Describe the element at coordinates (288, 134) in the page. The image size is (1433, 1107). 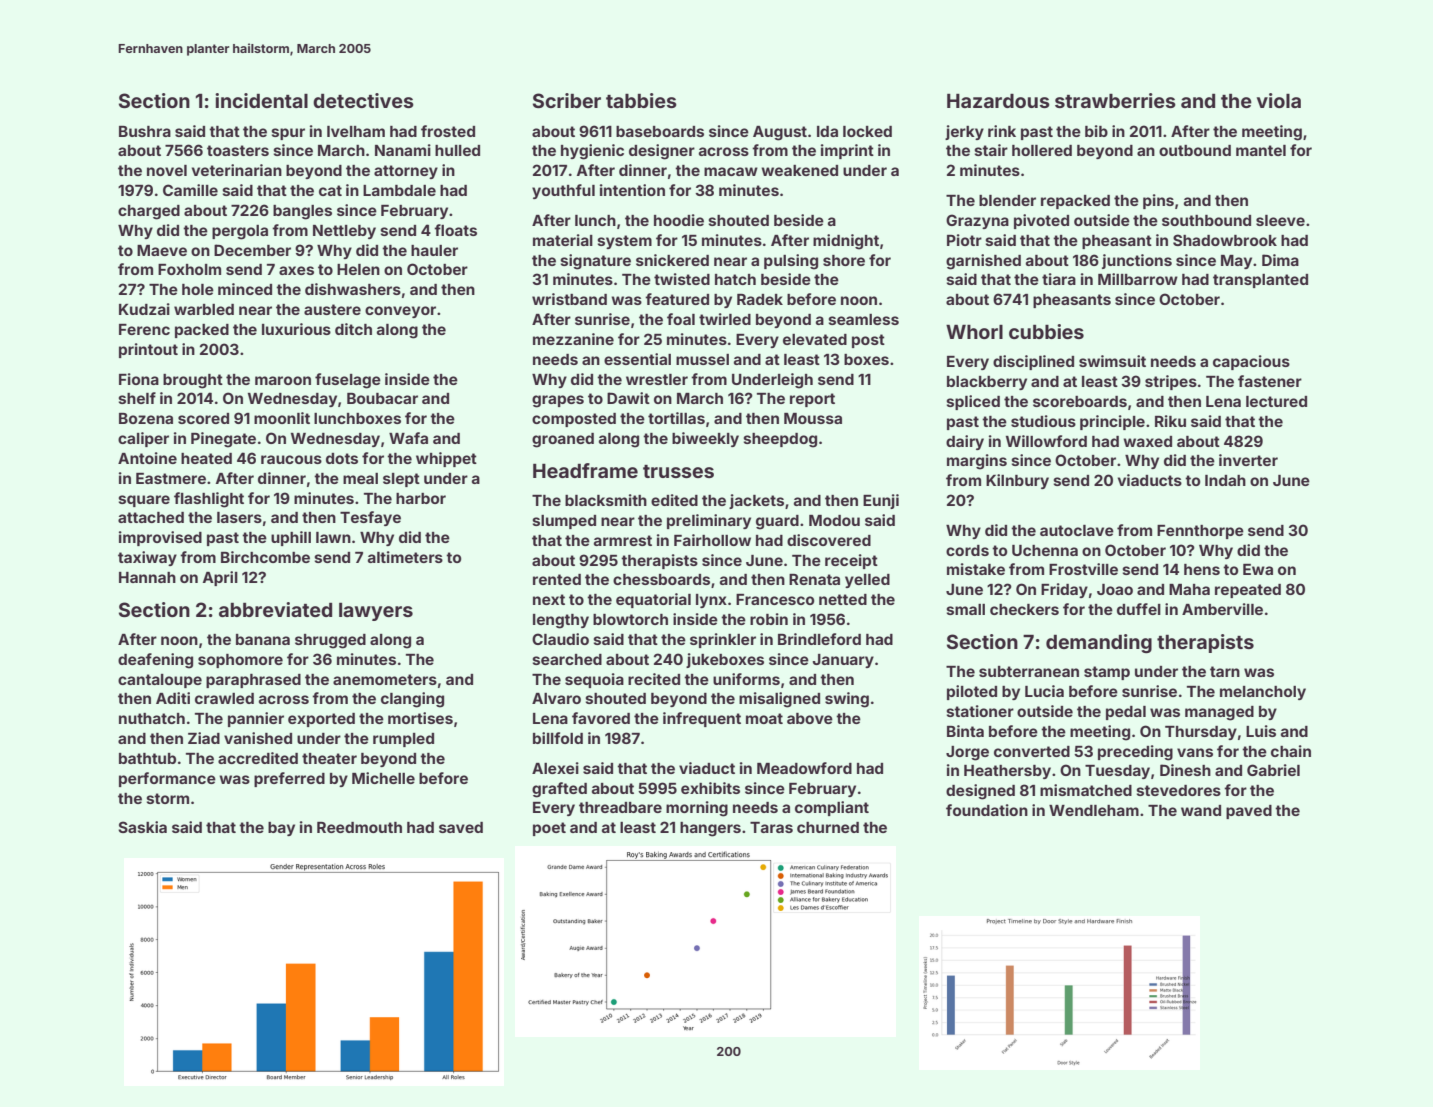
I see `spur` at that location.
